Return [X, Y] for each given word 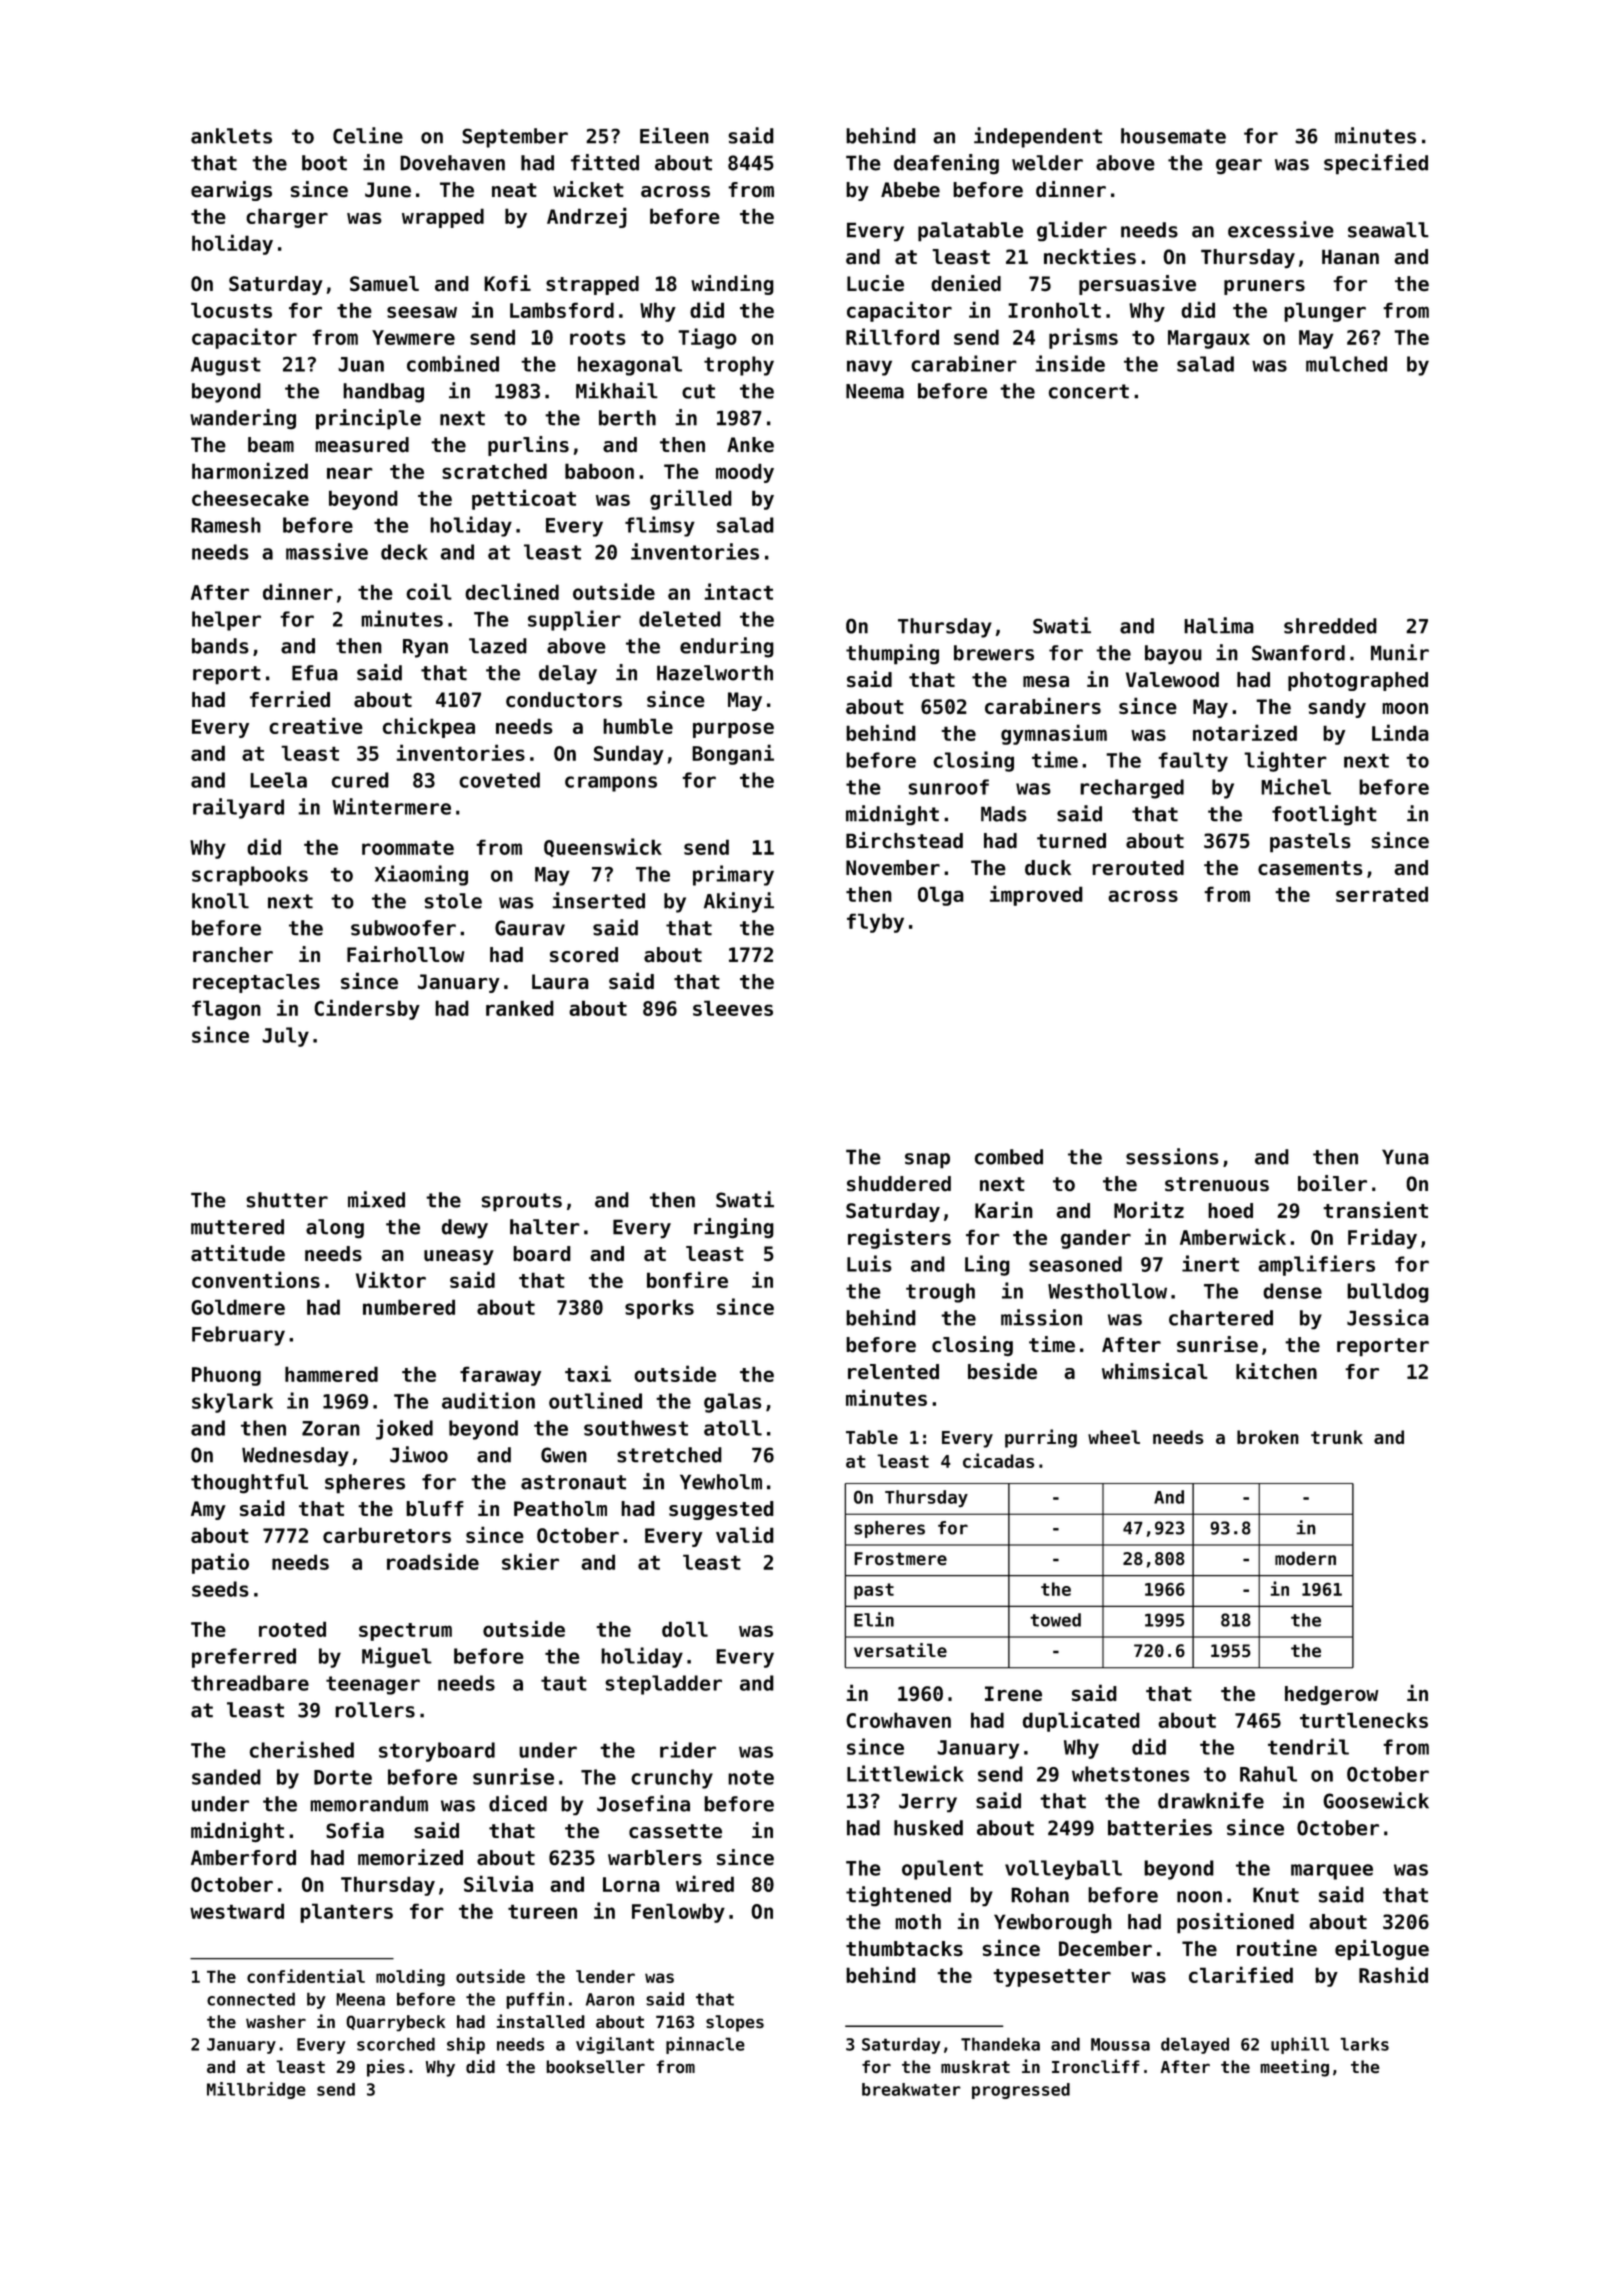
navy [869, 368]
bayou [1173, 655]
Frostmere [900, 1558]
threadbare [250, 1683]
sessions [1172, 1156]
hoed [1230, 1211]
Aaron [610, 1999]
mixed [376, 1199]
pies [386, 2068]
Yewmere [413, 337]
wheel [1114, 1437]
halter [545, 1227]
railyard [238, 808]
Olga [941, 896]
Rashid [1393, 1974]
